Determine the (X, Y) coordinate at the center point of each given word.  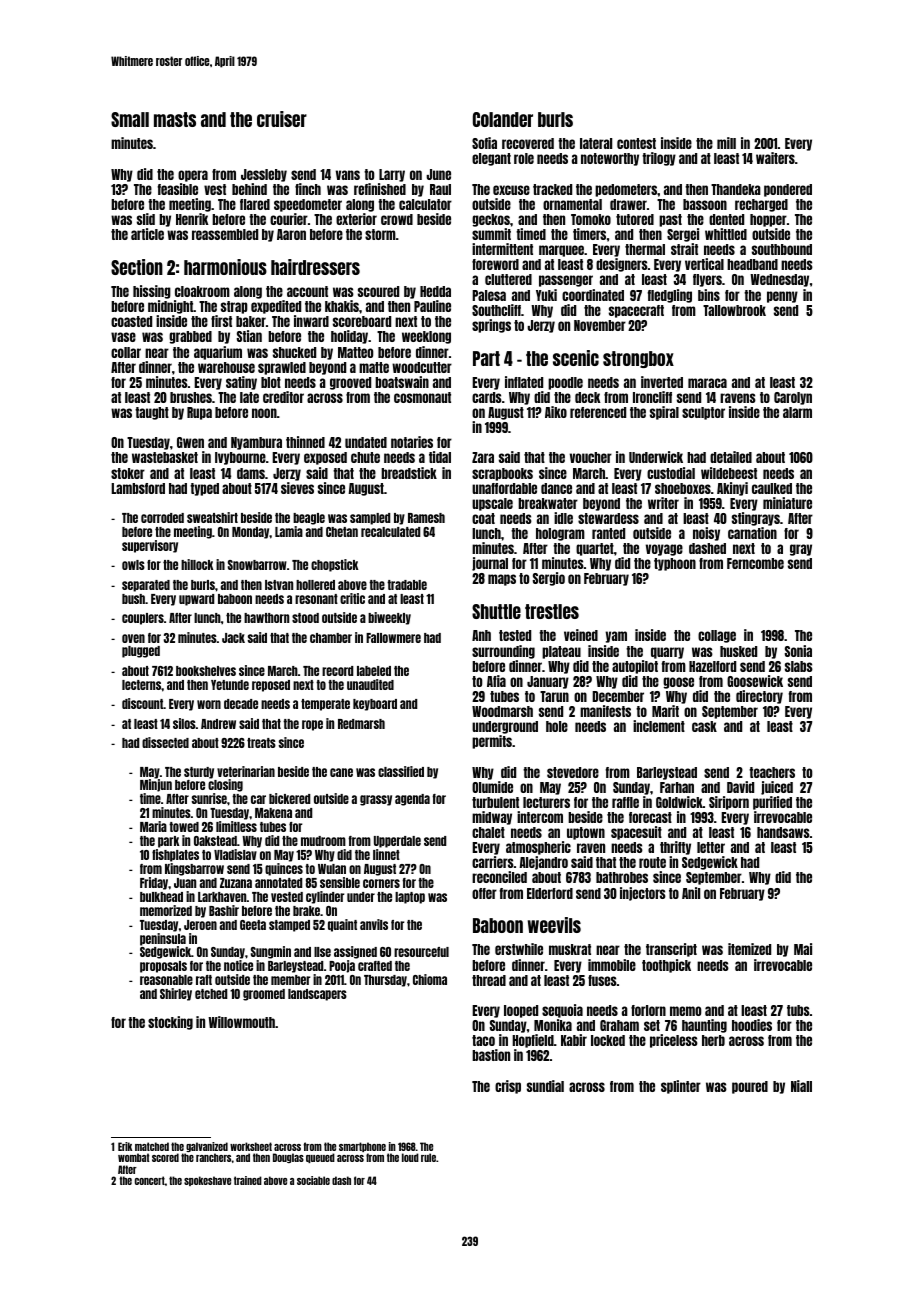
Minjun (156, 785)
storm (380, 234)
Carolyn (793, 398)
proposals (163, 967)
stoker (128, 473)
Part (486, 358)
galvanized (207, 1147)
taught (152, 413)
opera (193, 176)
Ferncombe (755, 563)
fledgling (670, 296)
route (652, 862)
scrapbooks (502, 474)
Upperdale (397, 842)
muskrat (570, 949)
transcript (671, 950)
